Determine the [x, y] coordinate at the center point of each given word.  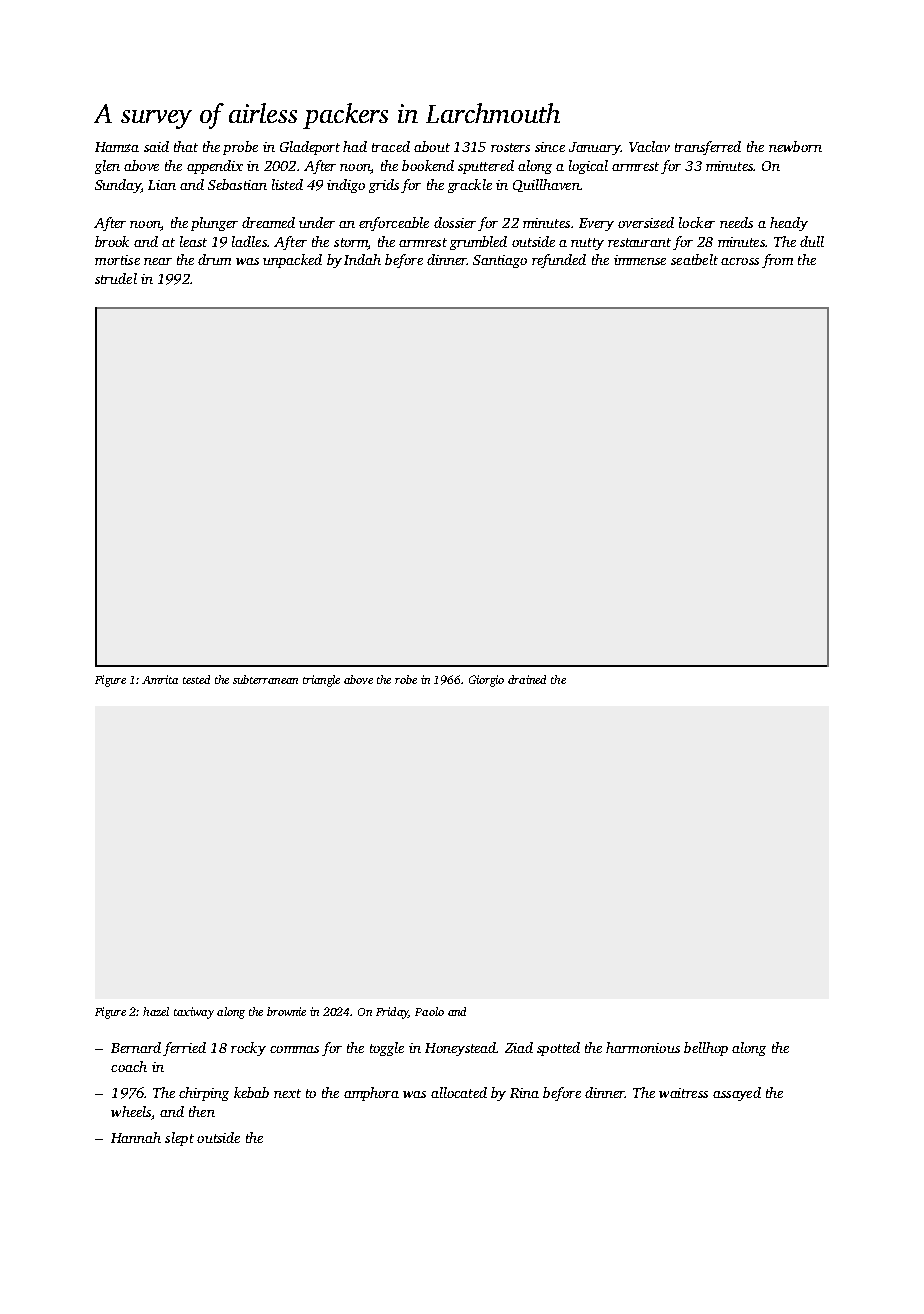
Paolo [429, 1011]
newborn [795, 146]
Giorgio [486, 681]
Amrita [160, 679]
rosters [510, 147]
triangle [321, 681]
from [777, 261]
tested [196, 679]
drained [527, 679]
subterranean [265, 679]
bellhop [706, 1049]
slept [179, 1139]
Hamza [117, 147]
